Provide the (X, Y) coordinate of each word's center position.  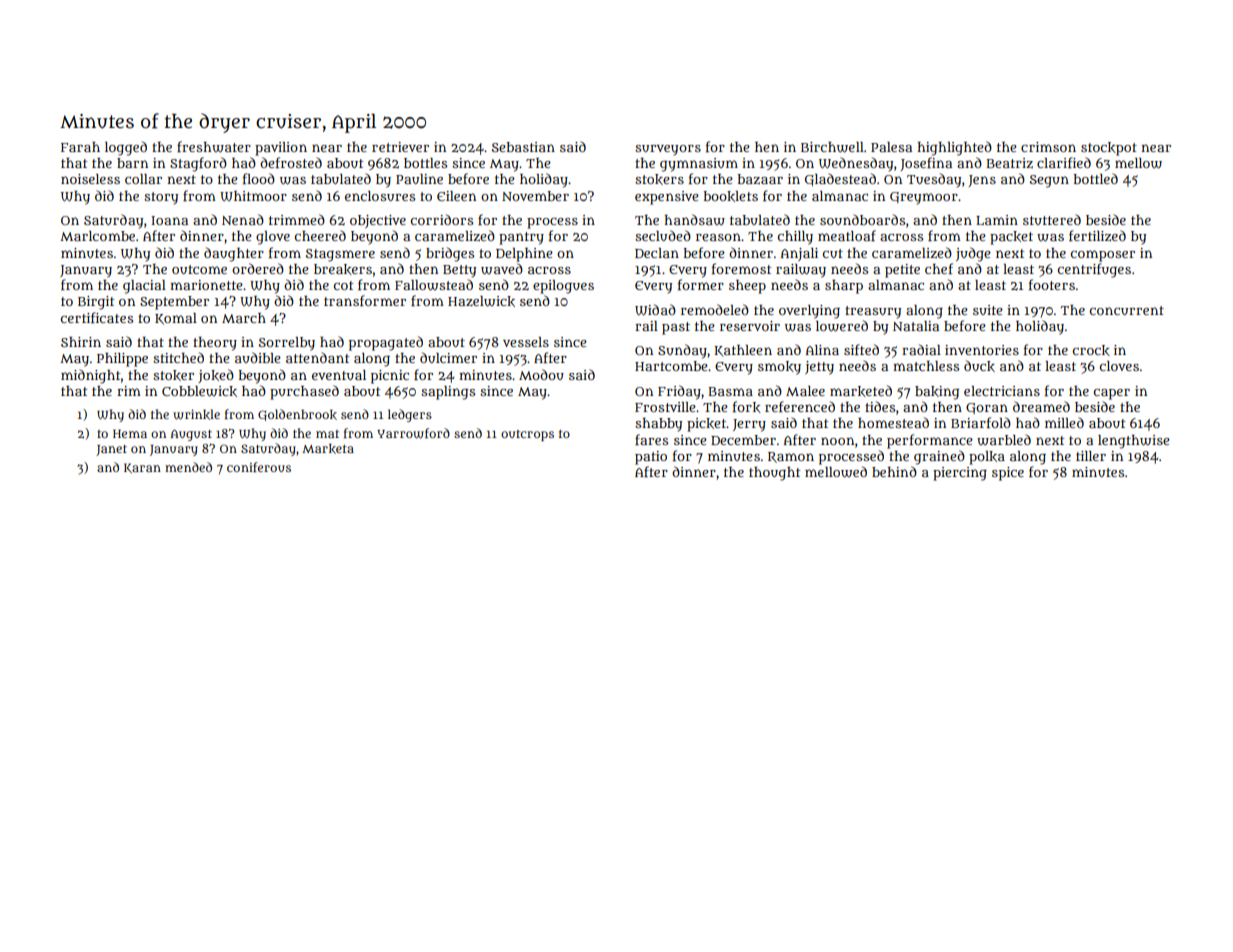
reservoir (750, 326)
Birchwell (832, 147)
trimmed (297, 219)
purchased (304, 392)
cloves (1119, 366)
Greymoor (924, 198)
